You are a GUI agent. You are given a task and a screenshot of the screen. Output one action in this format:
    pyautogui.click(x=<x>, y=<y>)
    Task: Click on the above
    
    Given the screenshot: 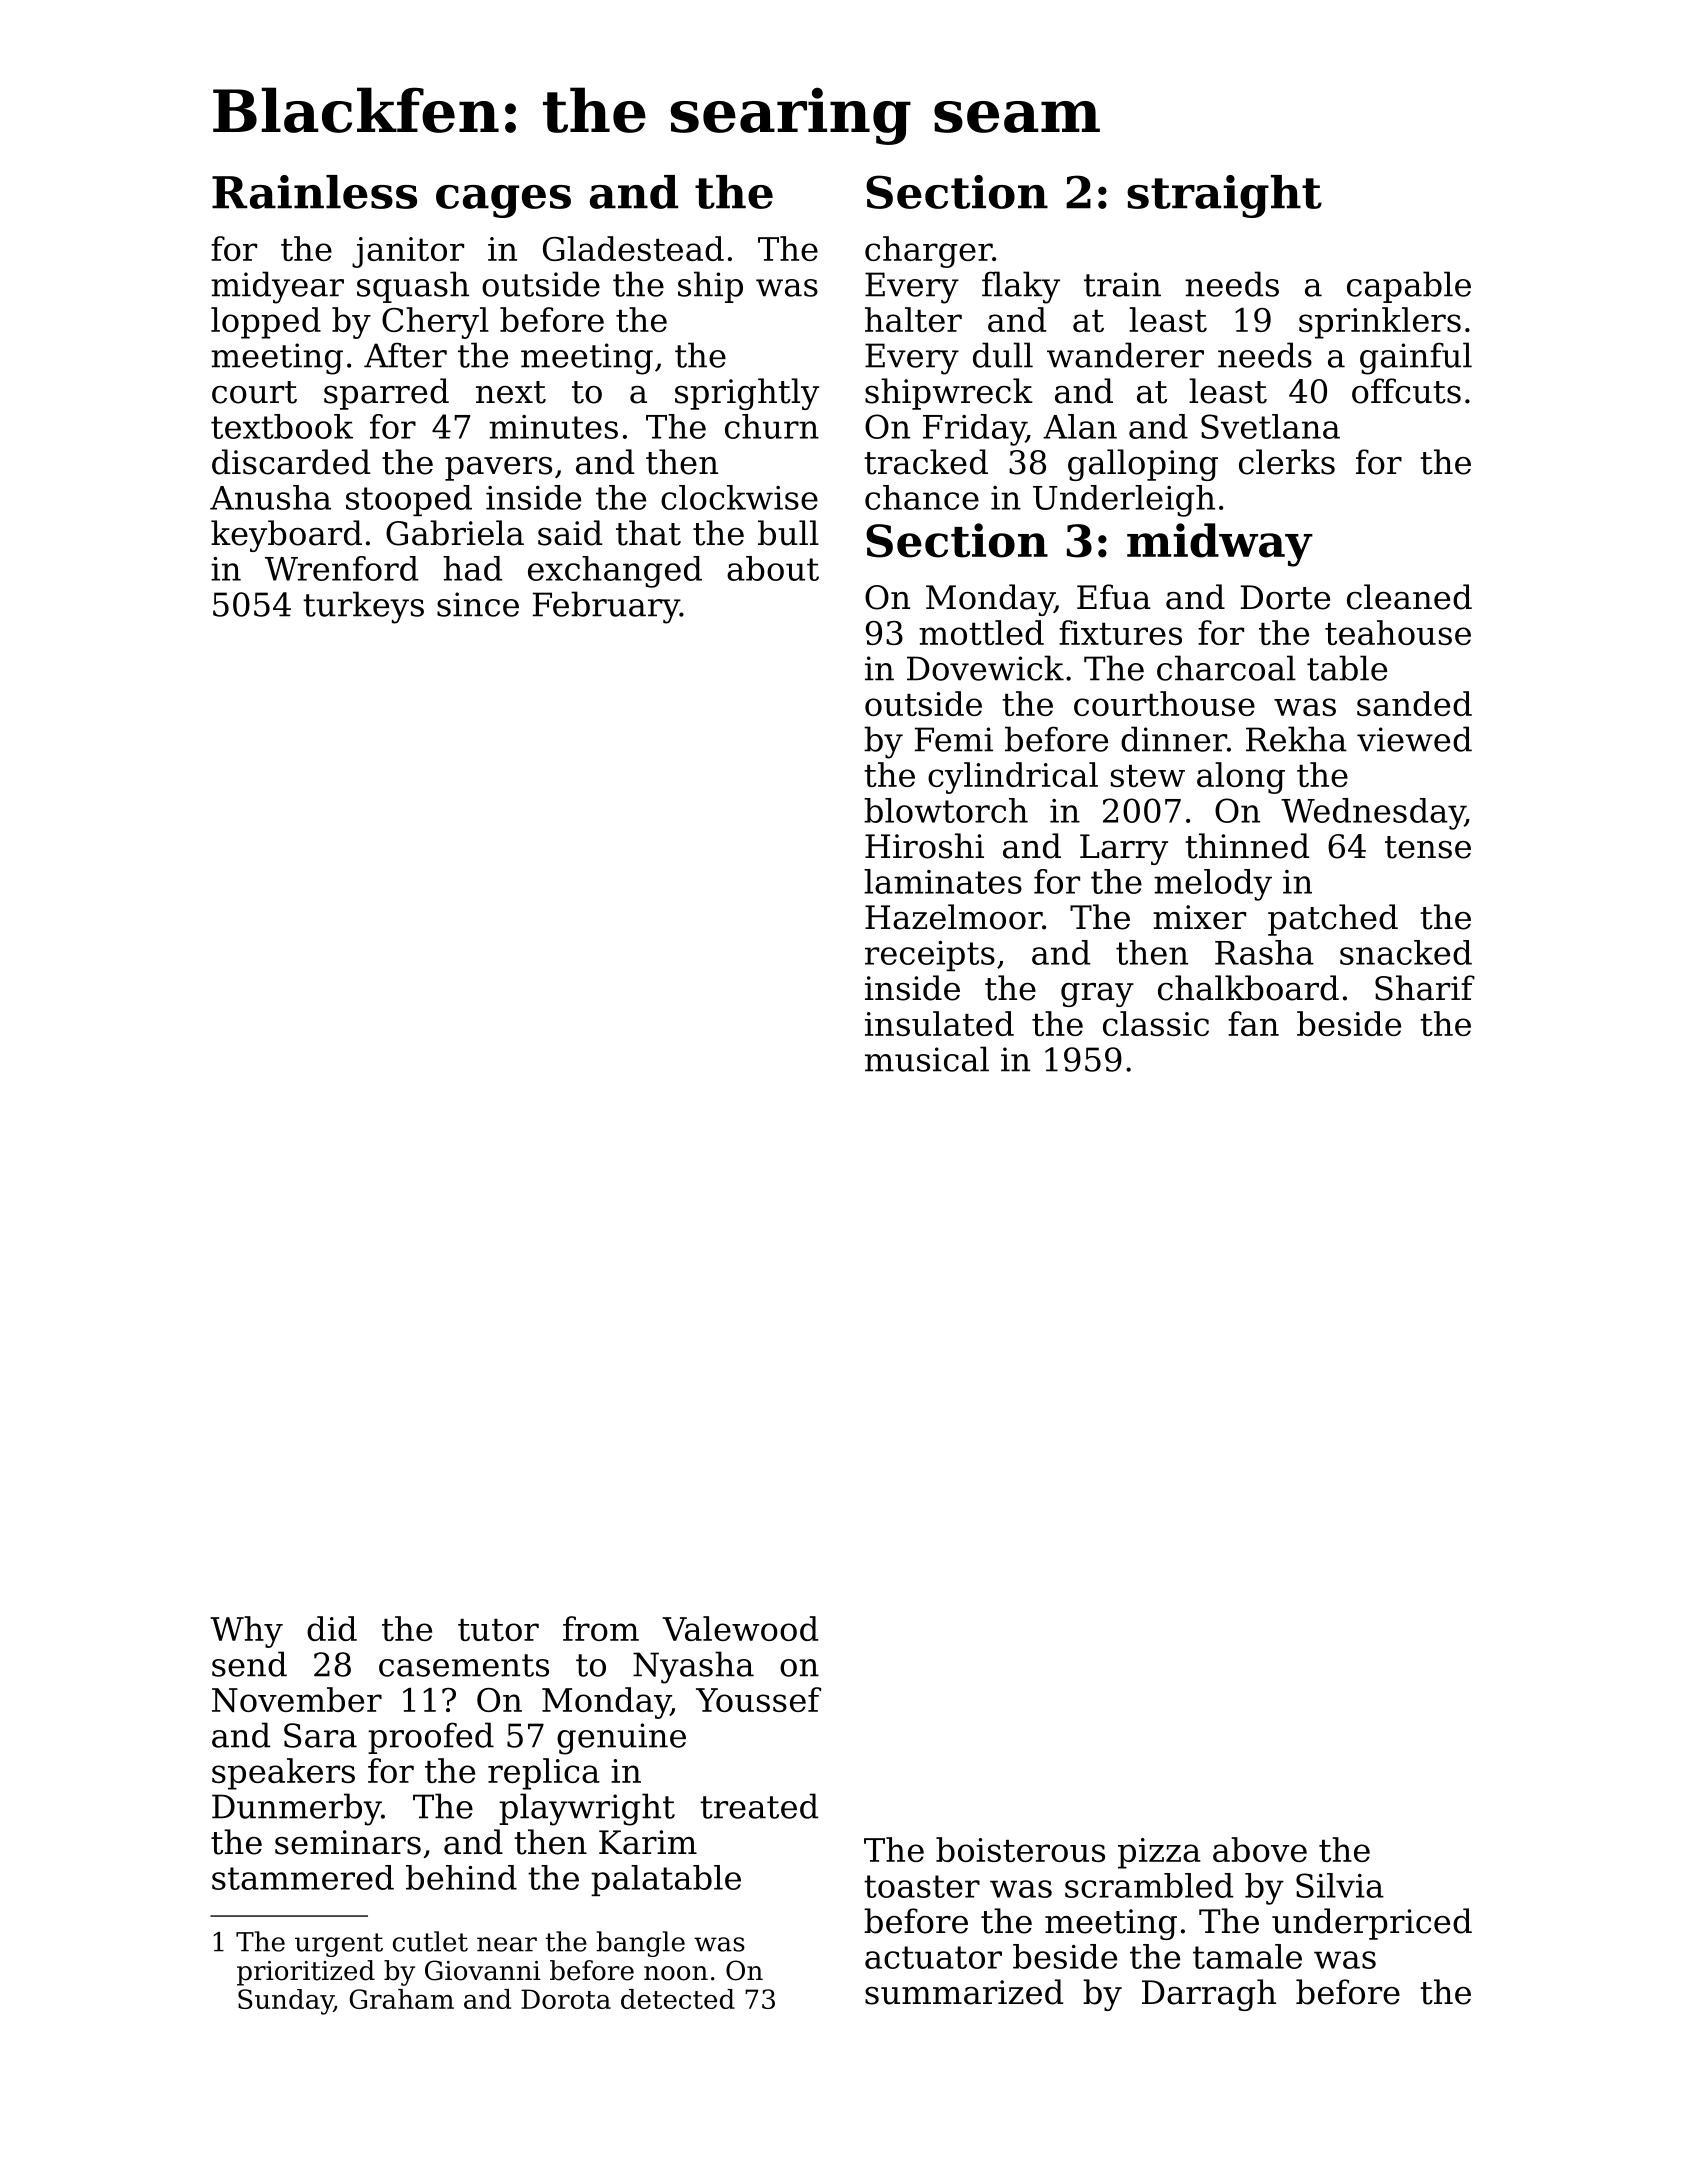 What is the action you would take?
    pyautogui.click(x=1260, y=1849)
